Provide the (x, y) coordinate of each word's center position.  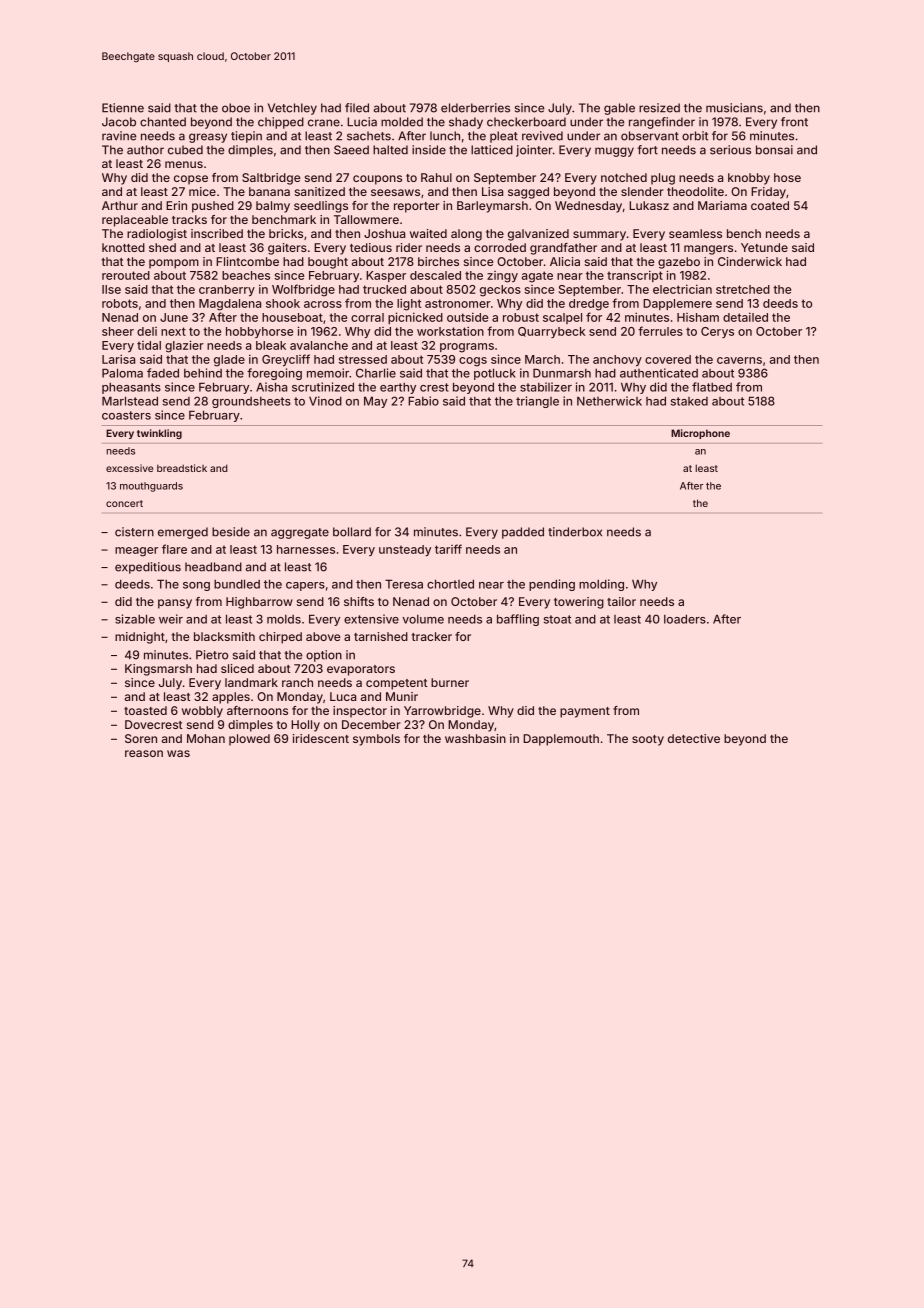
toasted (145, 710)
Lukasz (649, 205)
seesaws (395, 192)
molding (601, 585)
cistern (134, 532)
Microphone (700, 434)
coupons (377, 180)
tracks (189, 219)
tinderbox (575, 532)
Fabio (423, 401)
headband (213, 567)
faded (163, 373)
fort (647, 150)
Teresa (404, 584)
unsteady (405, 550)
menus (184, 164)
